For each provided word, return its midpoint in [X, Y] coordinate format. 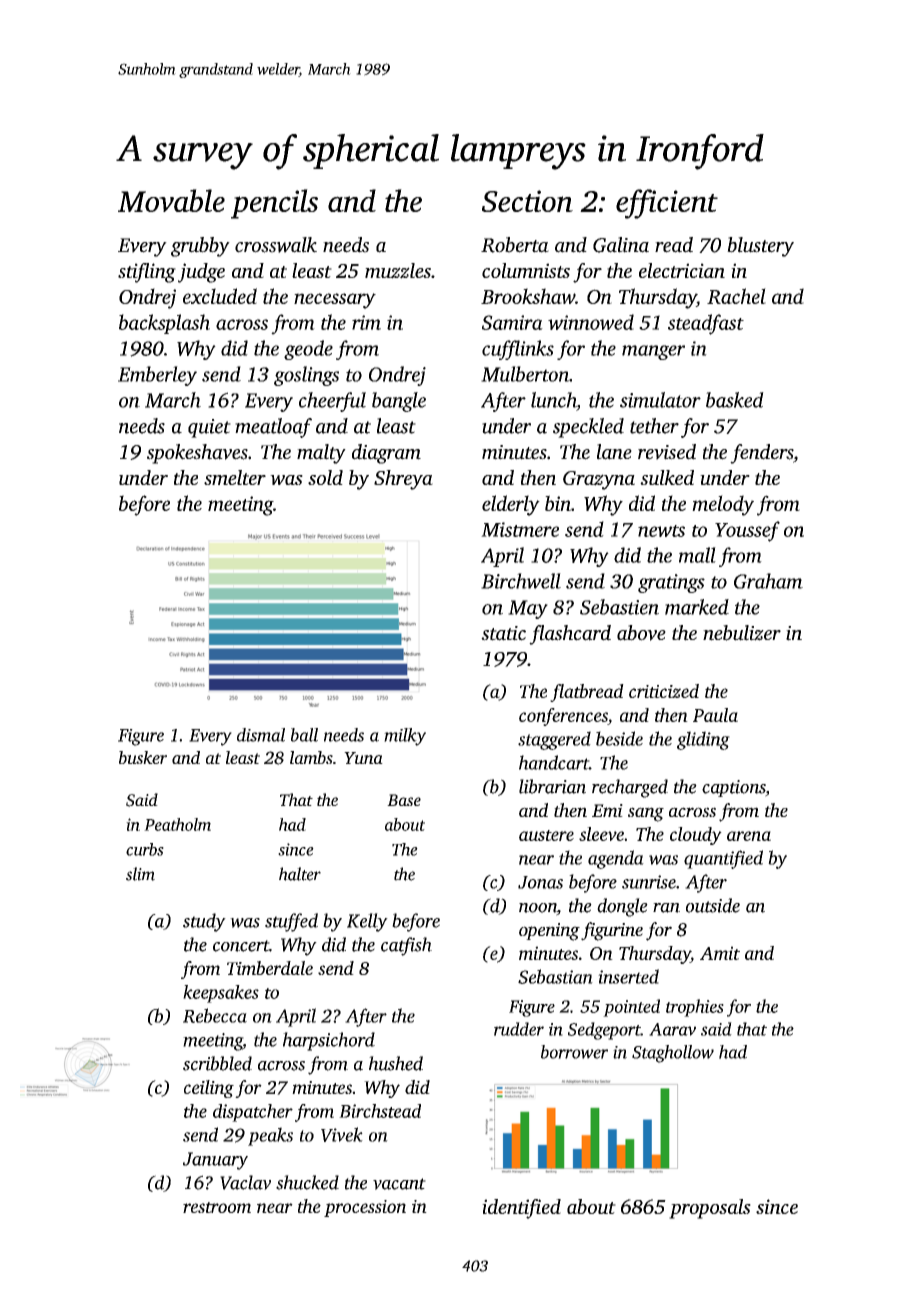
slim [140, 874]
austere [546, 835]
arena [749, 836]
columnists [526, 270]
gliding [703, 740]
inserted [628, 976]
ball [304, 735]
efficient [667, 204]
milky [405, 737]
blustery [760, 247]
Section [527, 201]
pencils [274, 204]
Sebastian [555, 976]
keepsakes [221, 994]
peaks [270, 1136]
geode [308, 350]
